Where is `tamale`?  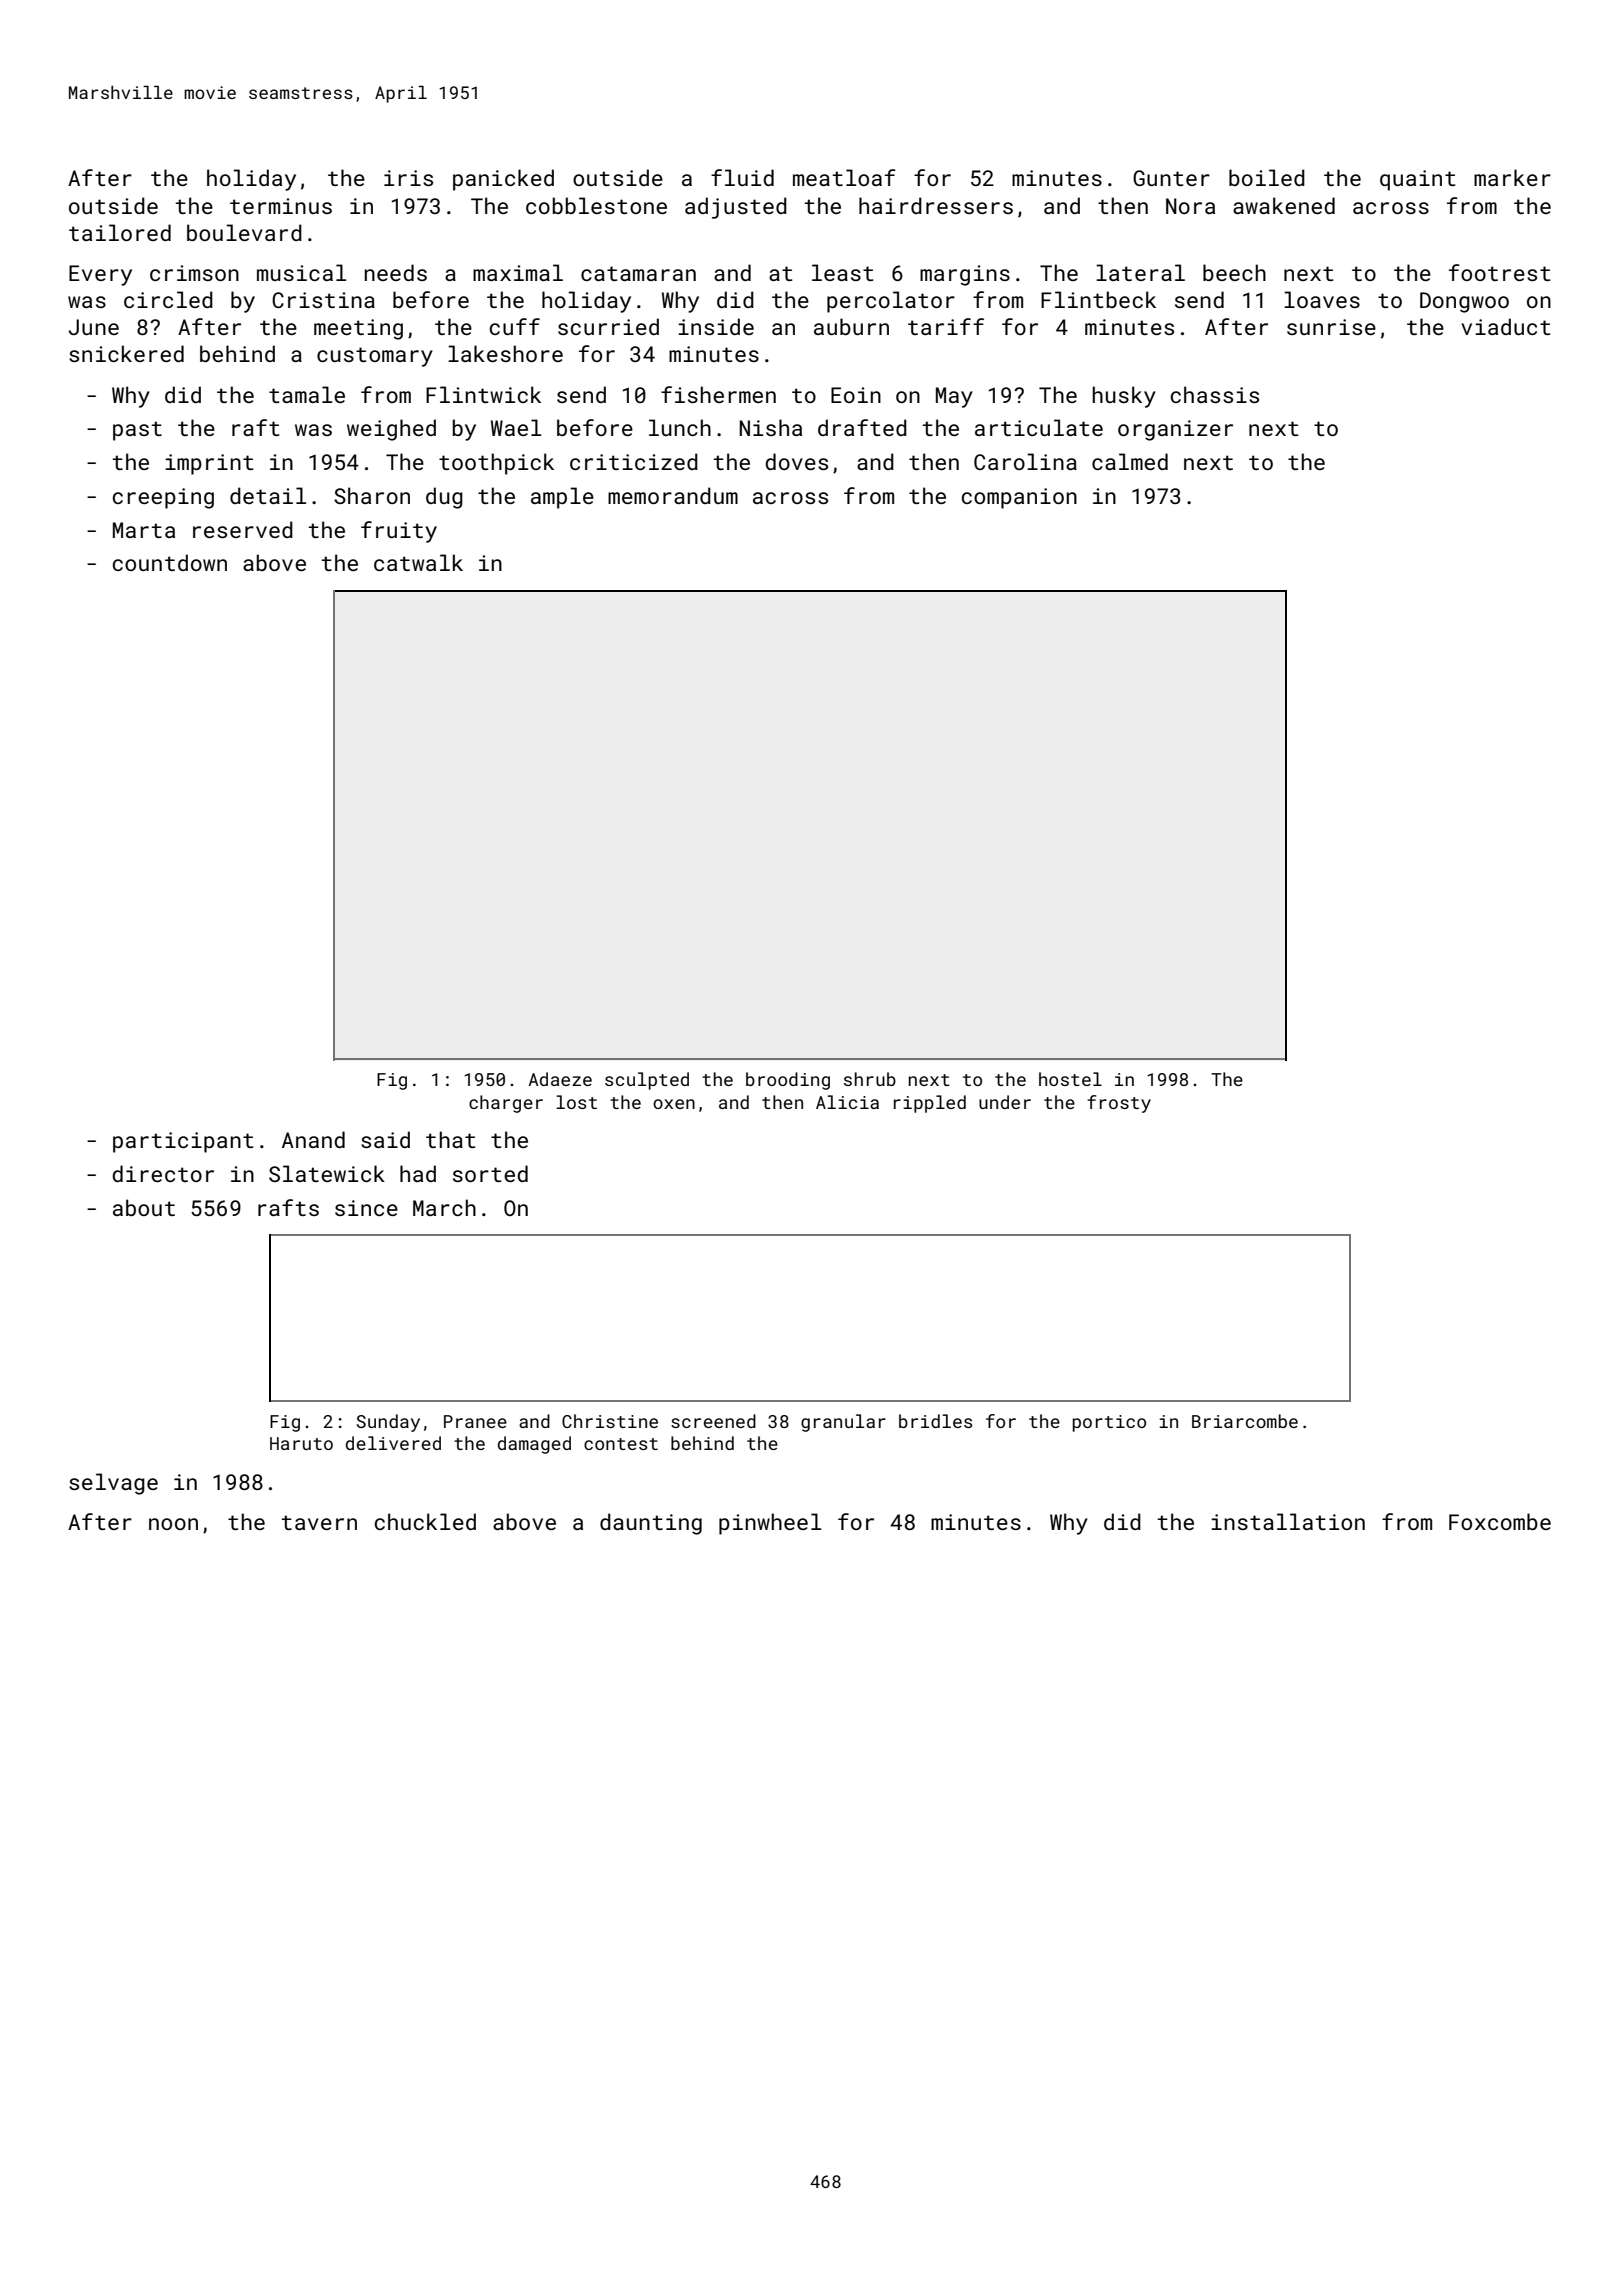
tamale is located at coordinates (307, 394).
